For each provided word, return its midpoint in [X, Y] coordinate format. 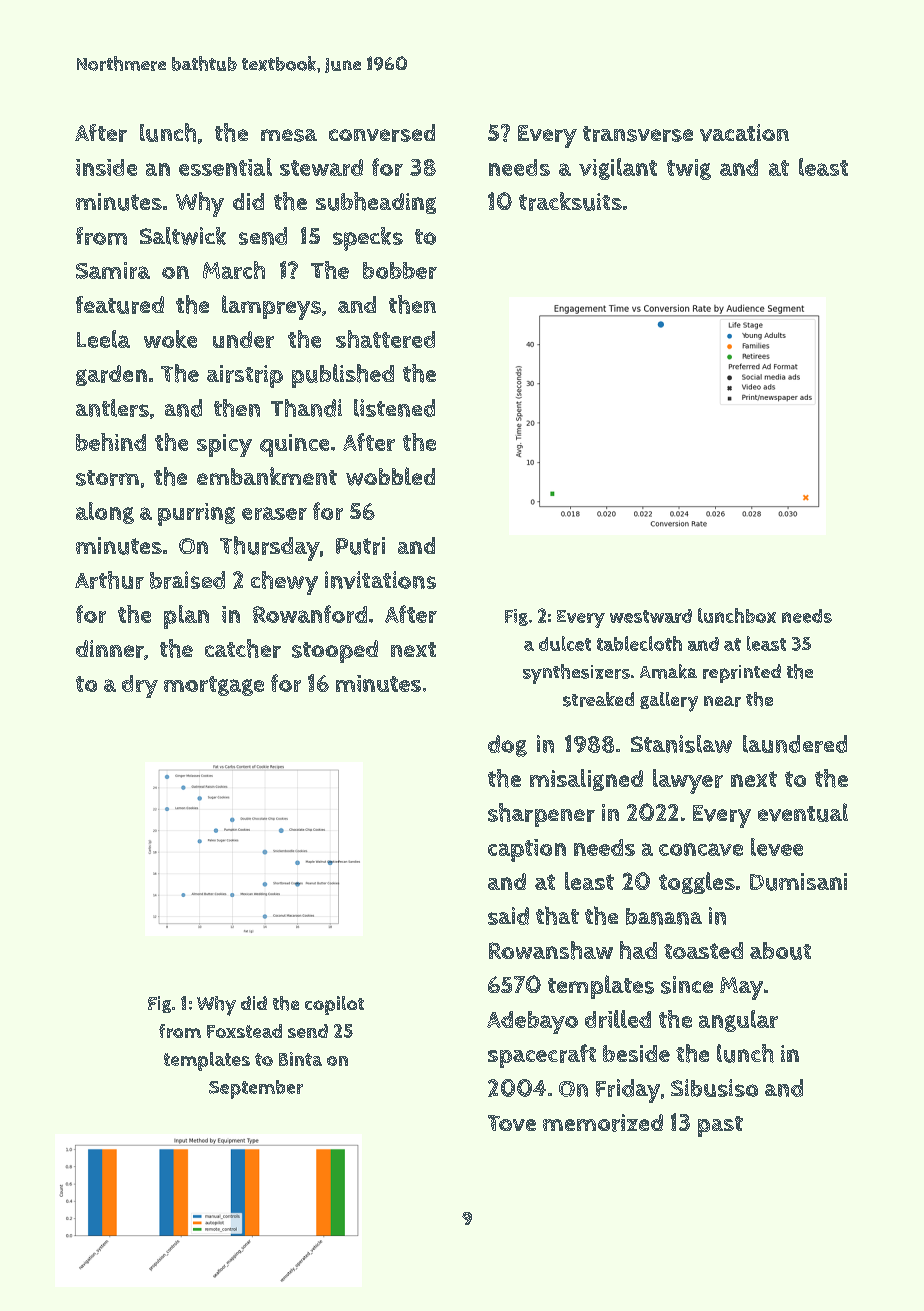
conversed [382, 133]
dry [140, 686]
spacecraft [542, 1056]
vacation [744, 133]
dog [507, 746]
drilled [618, 1019]
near [722, 701]
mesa [289, 135]
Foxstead [244, 1031]
